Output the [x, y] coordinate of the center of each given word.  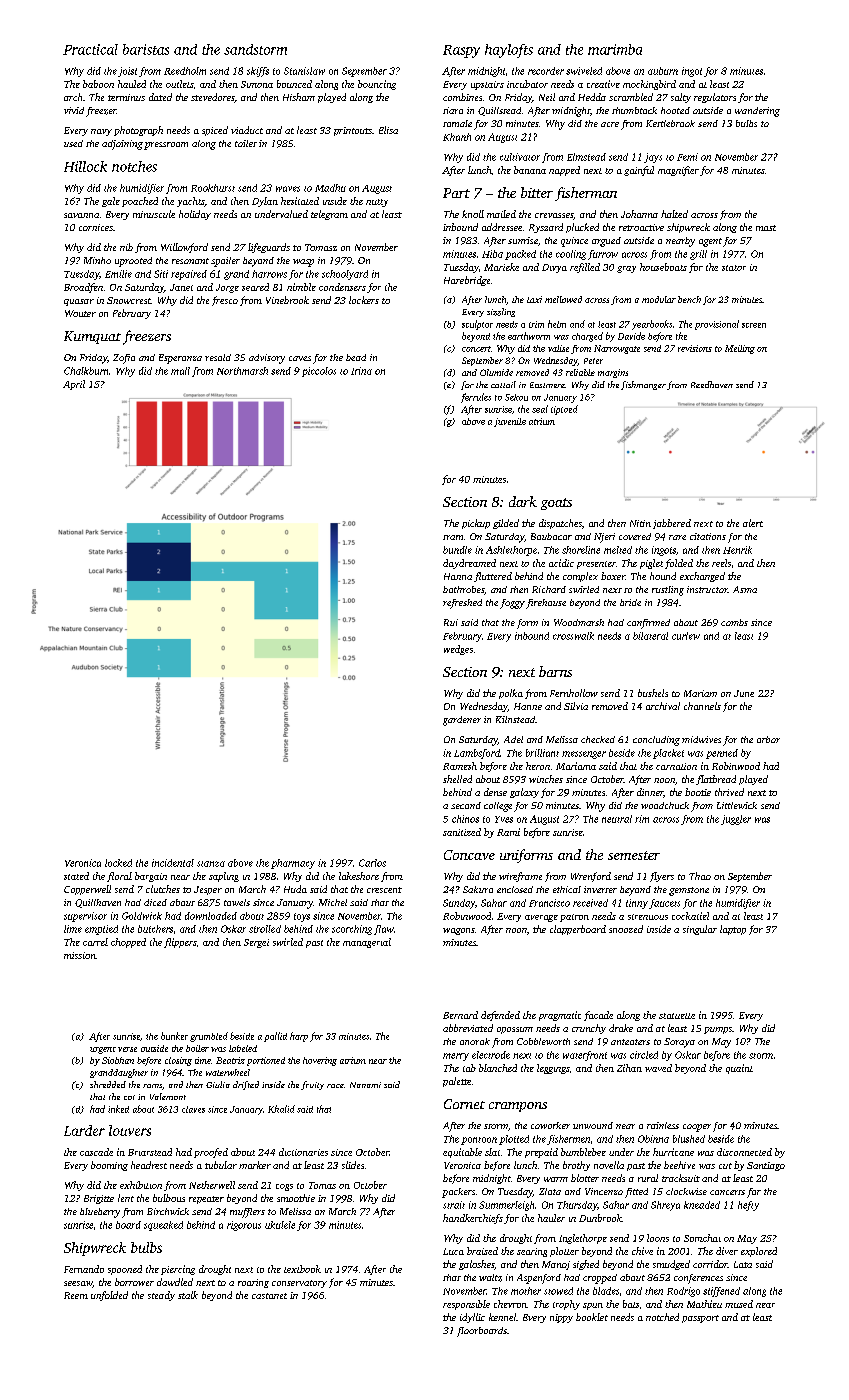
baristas [146, 49]
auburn [663, 71]
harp [299, 1037]
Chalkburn [86, 371]
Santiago [766, 1166]
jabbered [672, 524]
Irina [361, 371]
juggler [736, 820]
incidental [173, 863]
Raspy [461, 51]
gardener [462, 721]
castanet [269, 1296]
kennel [502, 1317]
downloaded [211, 916]
